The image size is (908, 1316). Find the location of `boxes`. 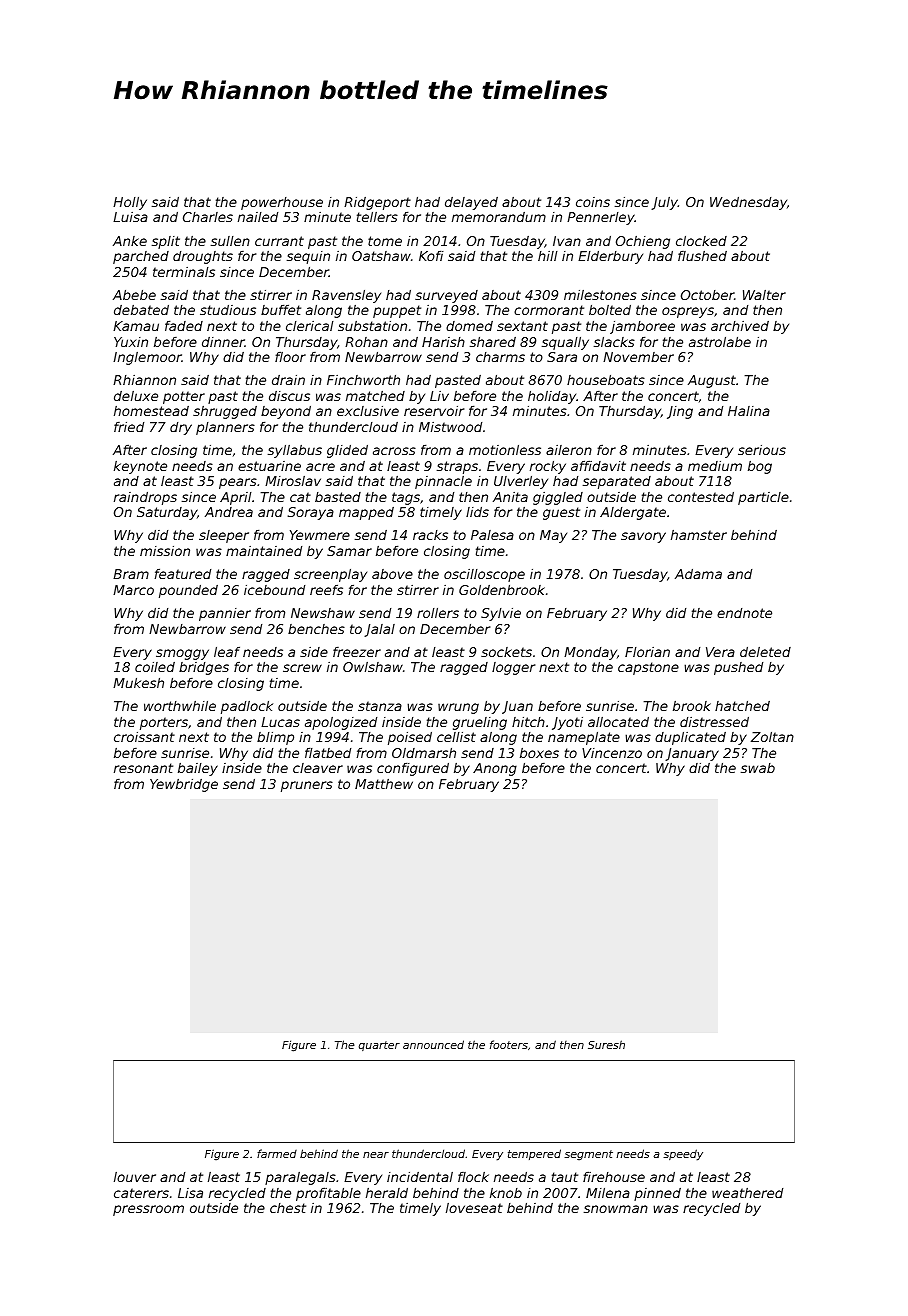

boxes is located at coordinates (539, 753).
